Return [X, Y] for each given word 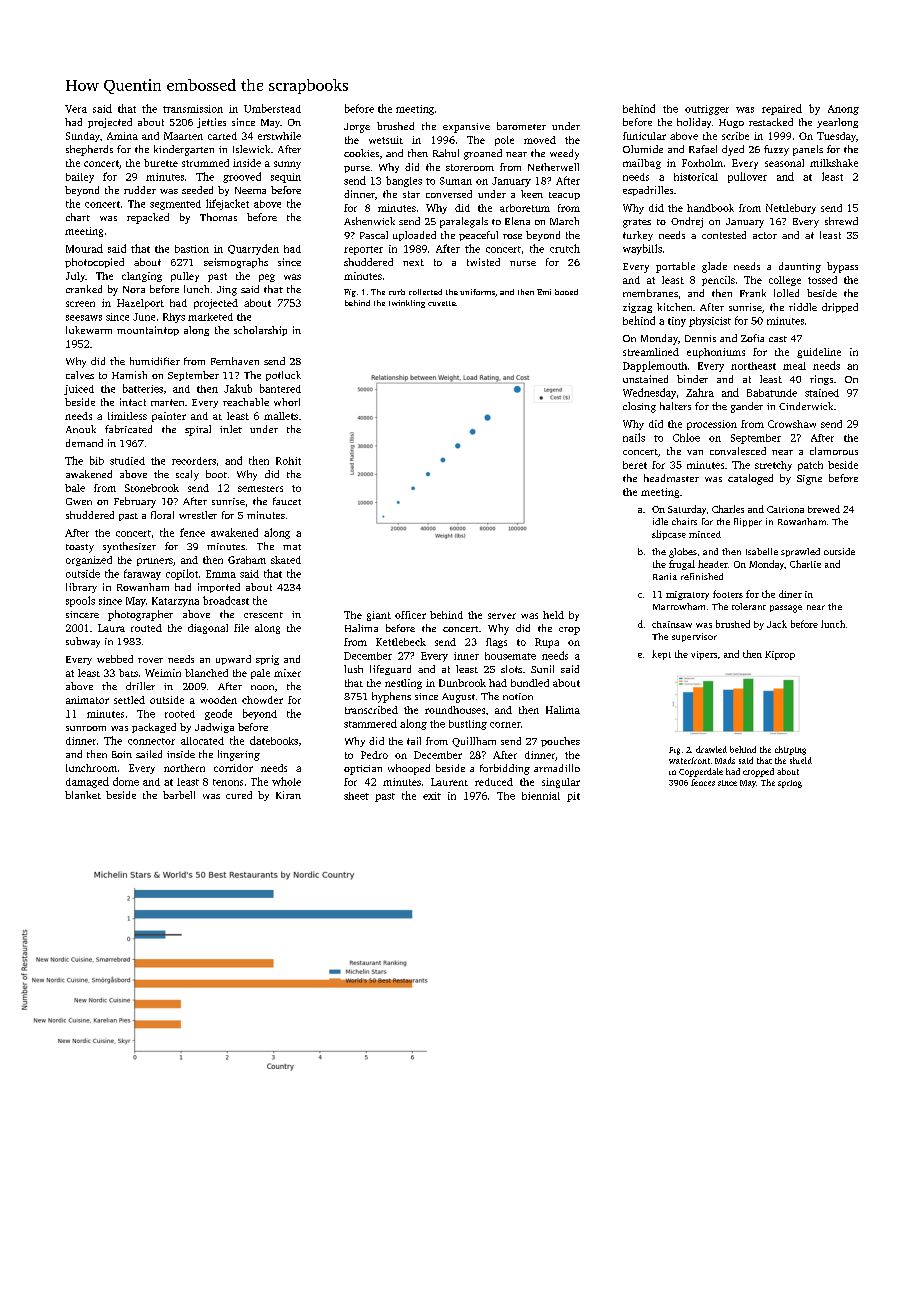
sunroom [86, 728]
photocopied [94, 263]
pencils [718, 281]
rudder [140, 190]
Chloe [686, 437]
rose [512, 236]
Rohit [288, 461]
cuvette [442, 303]
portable [675, 267]
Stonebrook [152, 488]
